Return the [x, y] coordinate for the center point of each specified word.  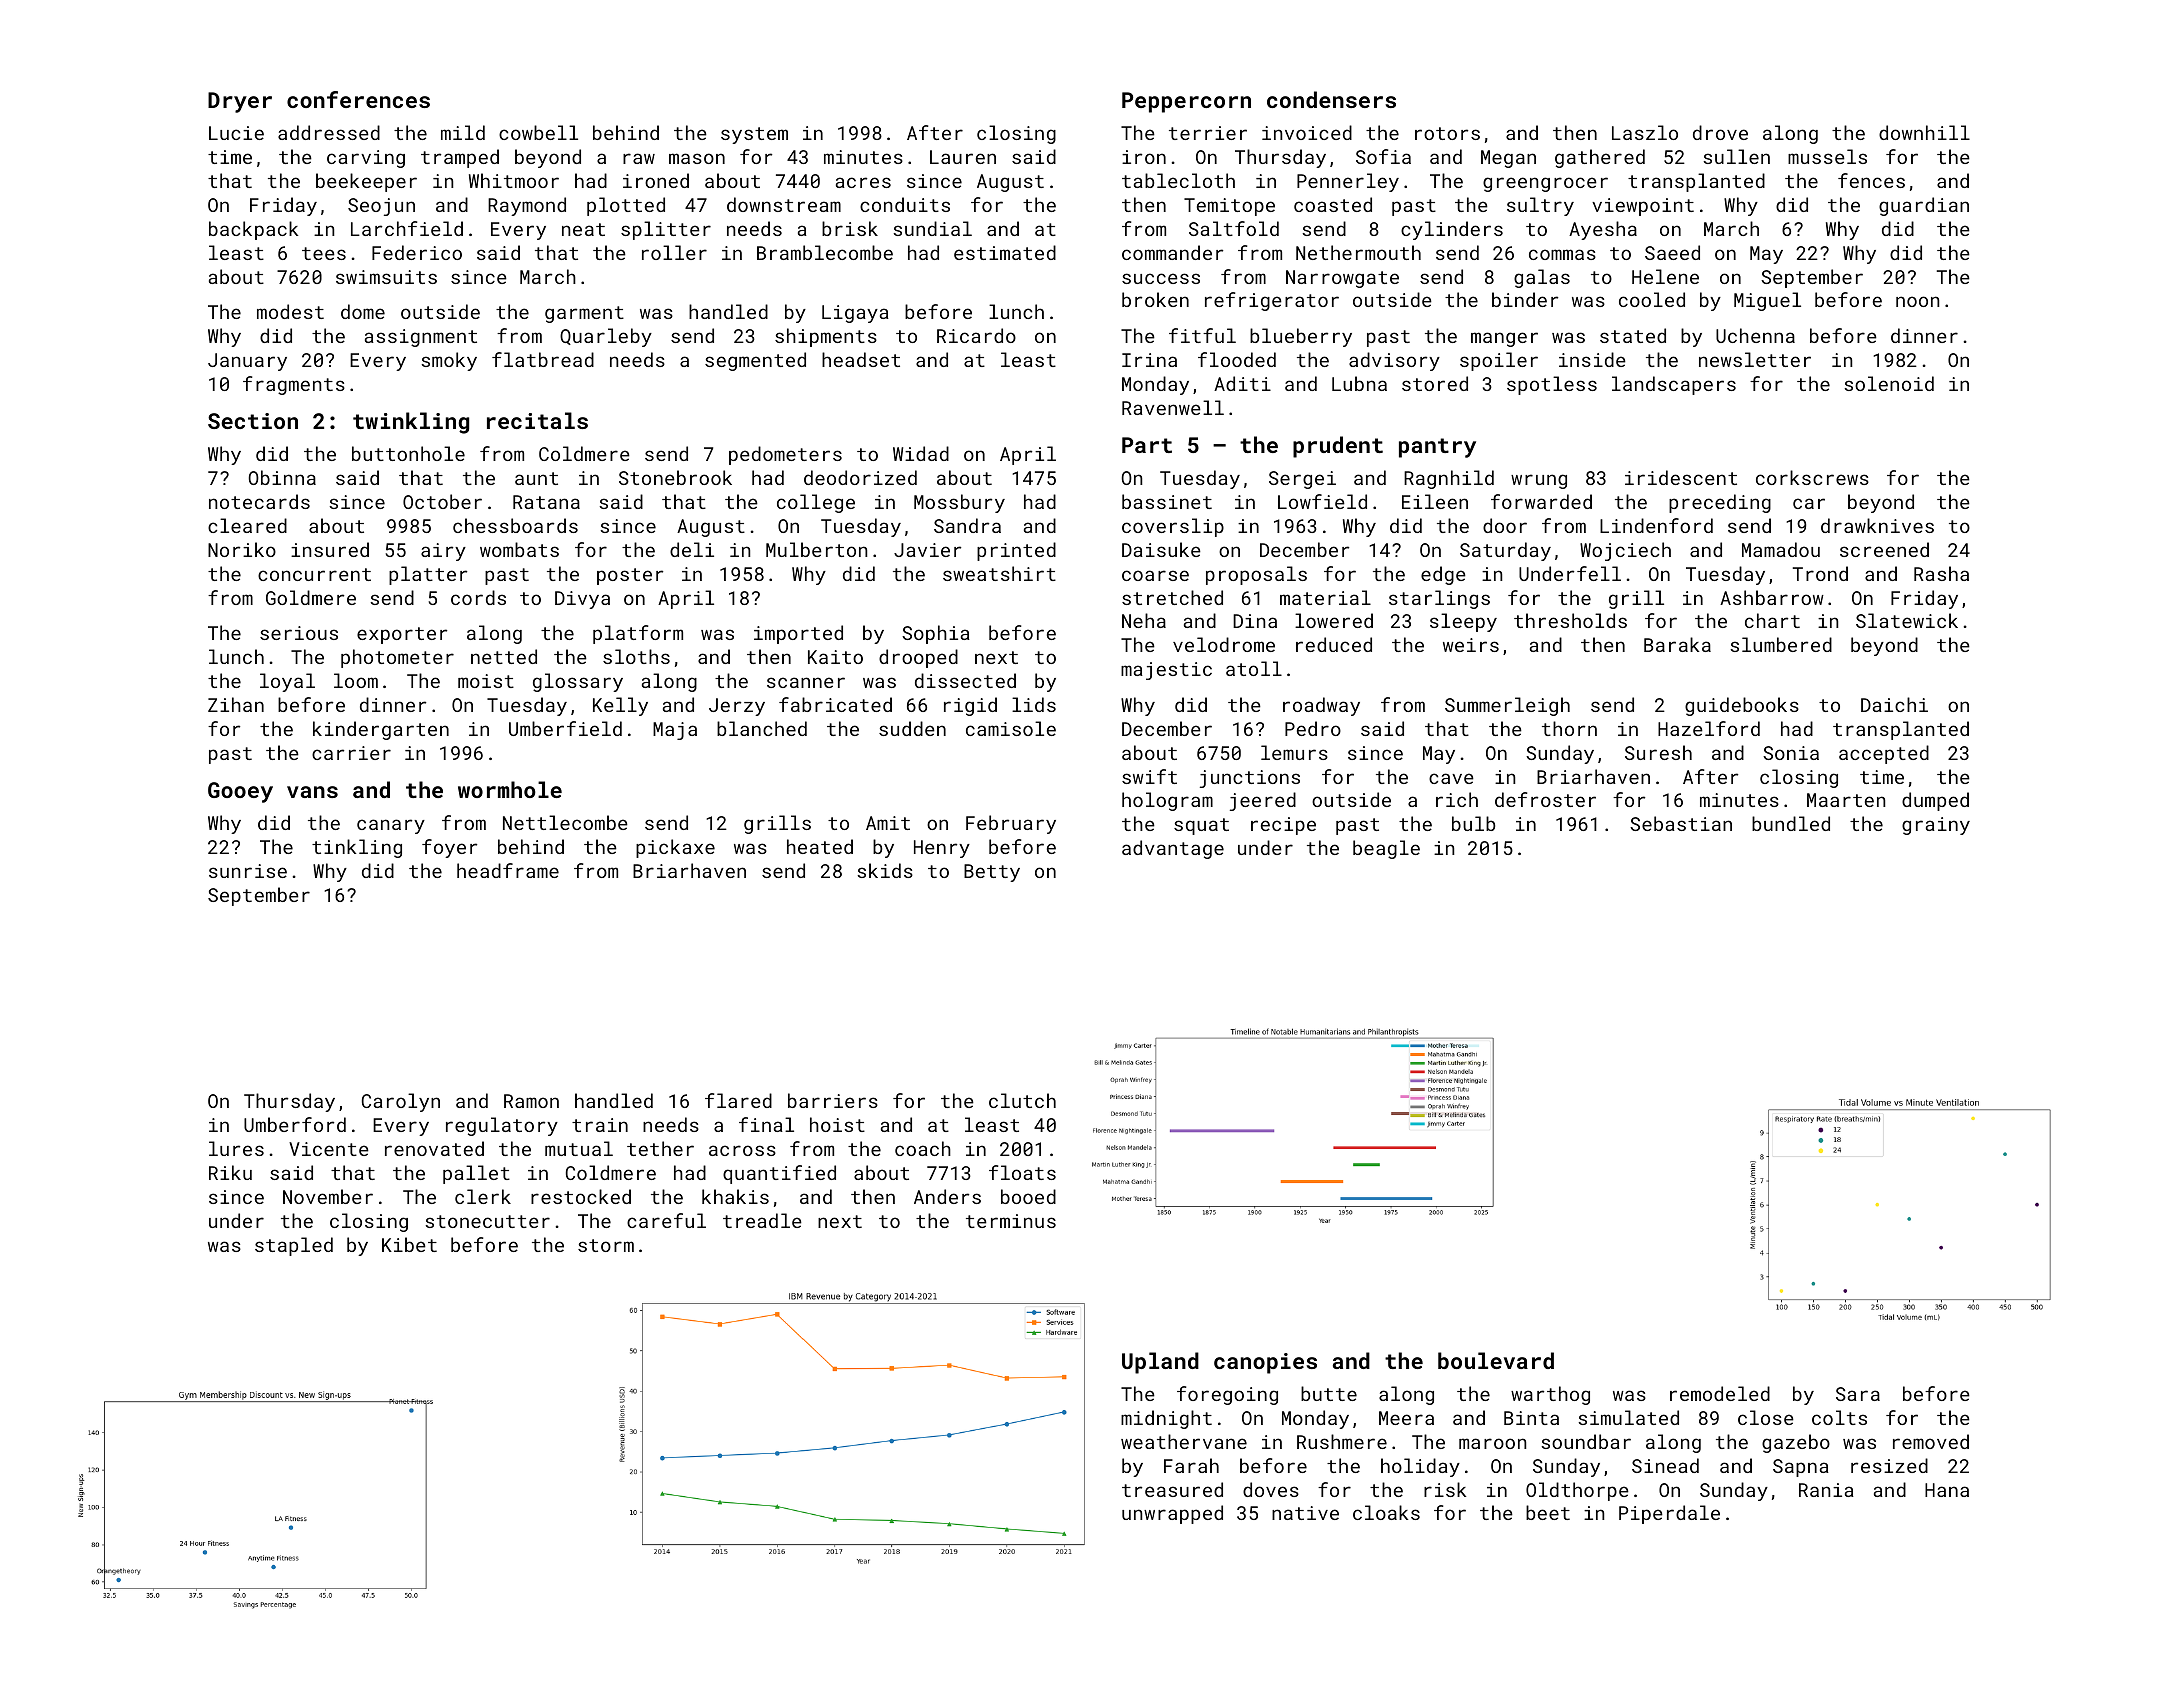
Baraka [1677, 644]
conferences [358, 99]
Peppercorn [1186, 102]
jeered [1263, 801]
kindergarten [381, 730]
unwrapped [1172, 1514]
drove [1720, 132]
